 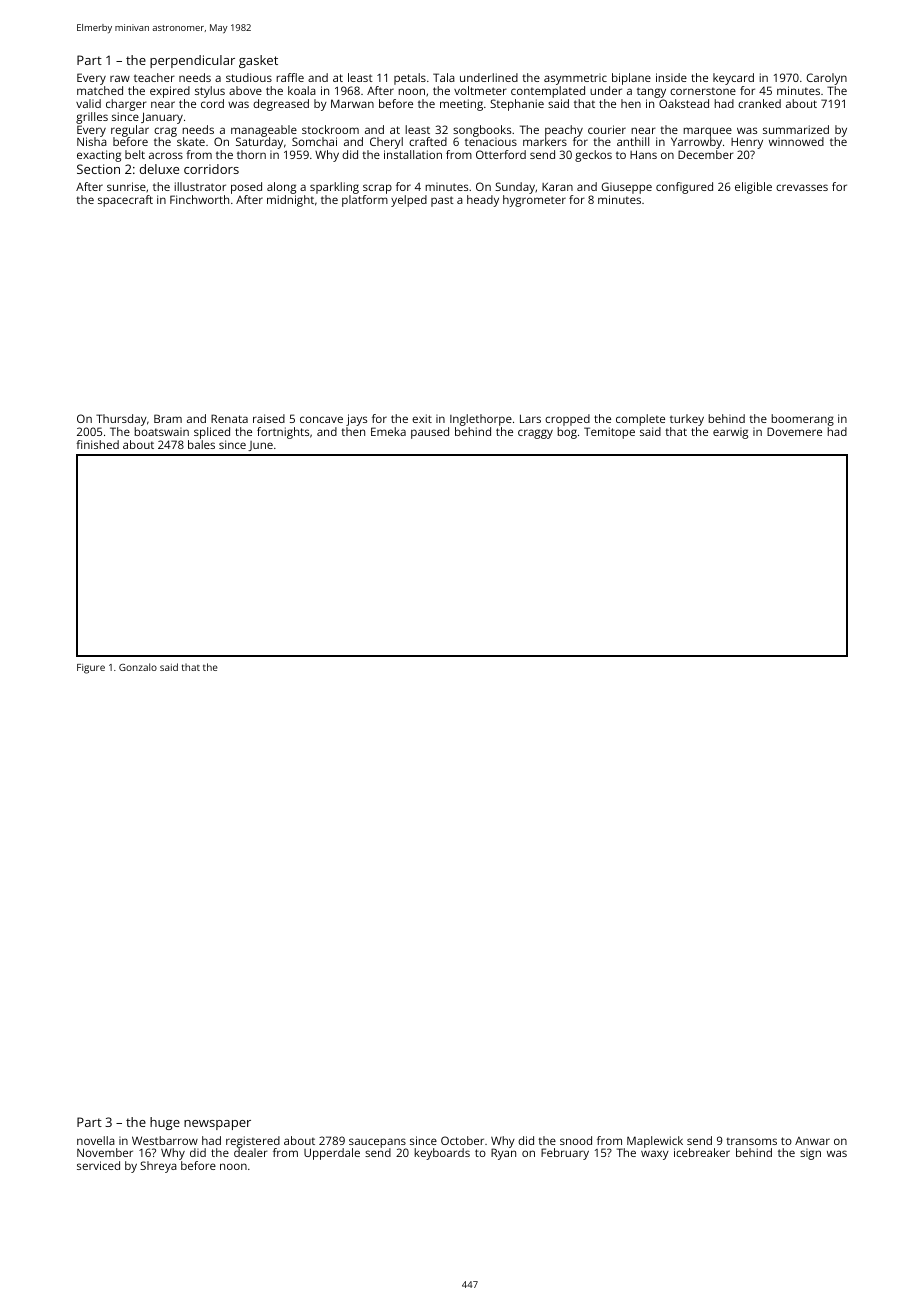 I want to click on Ryan, so click(x=503, y=1154).
